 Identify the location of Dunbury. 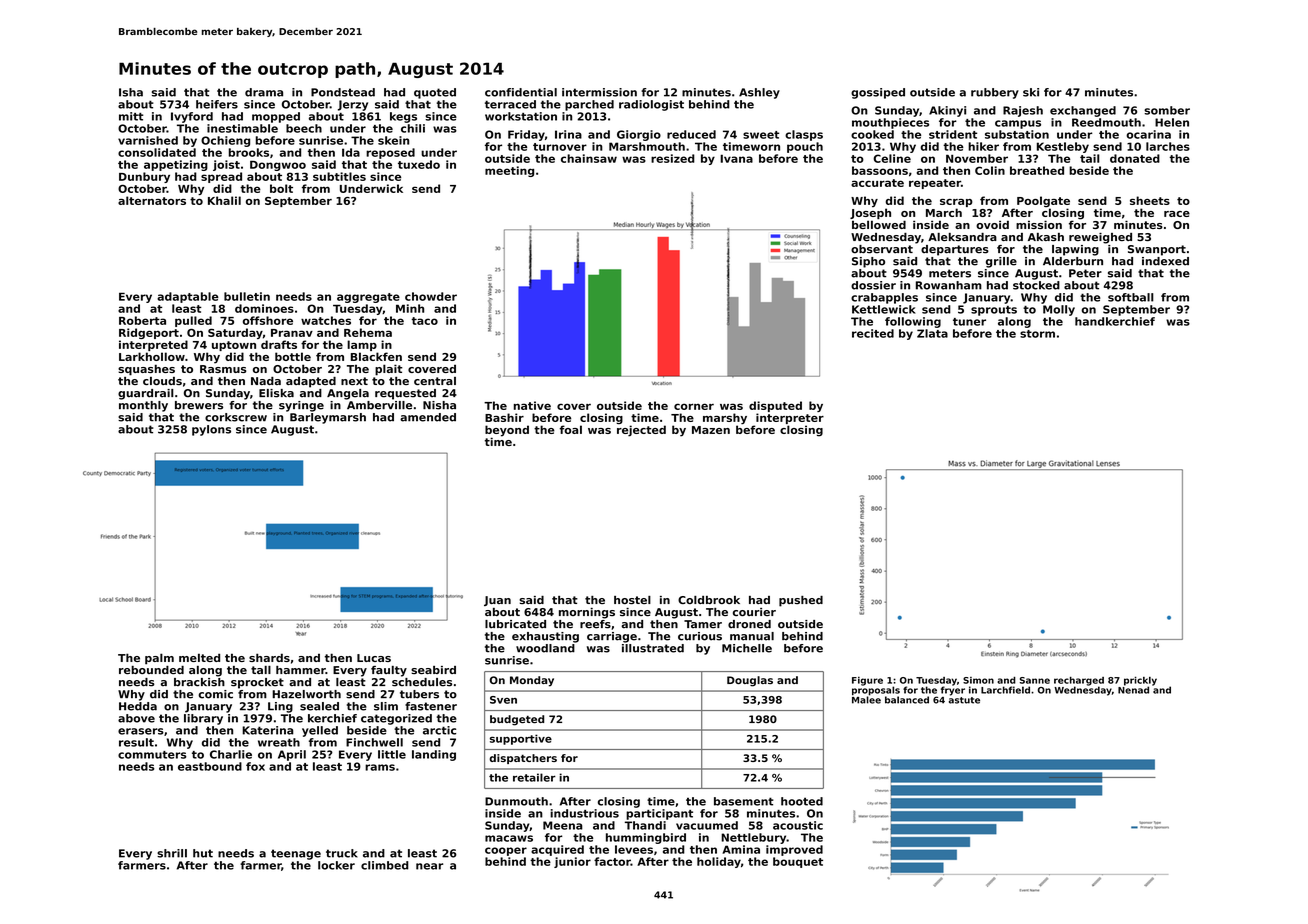
(144, 177).
